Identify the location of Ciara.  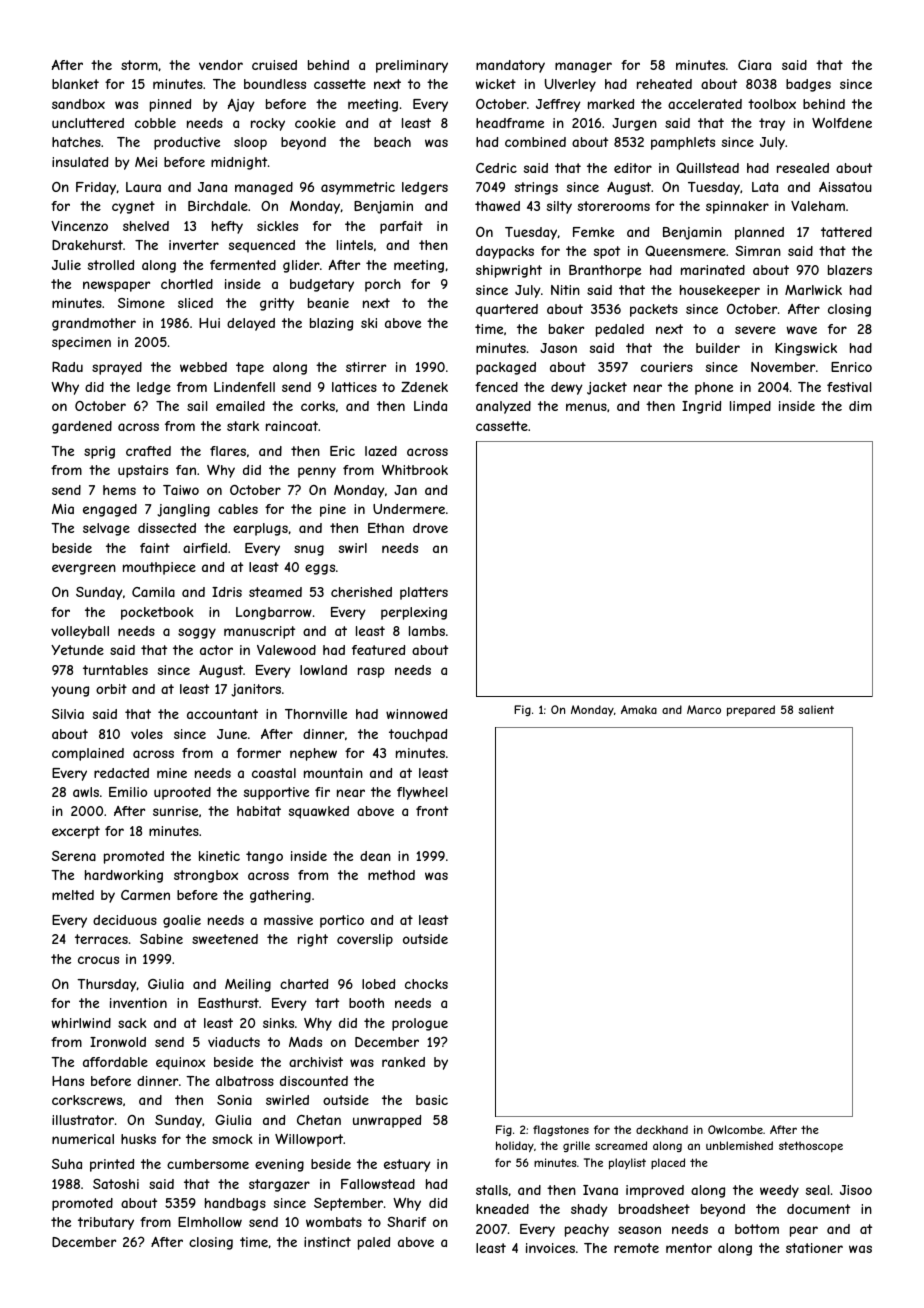
(754, 65).
